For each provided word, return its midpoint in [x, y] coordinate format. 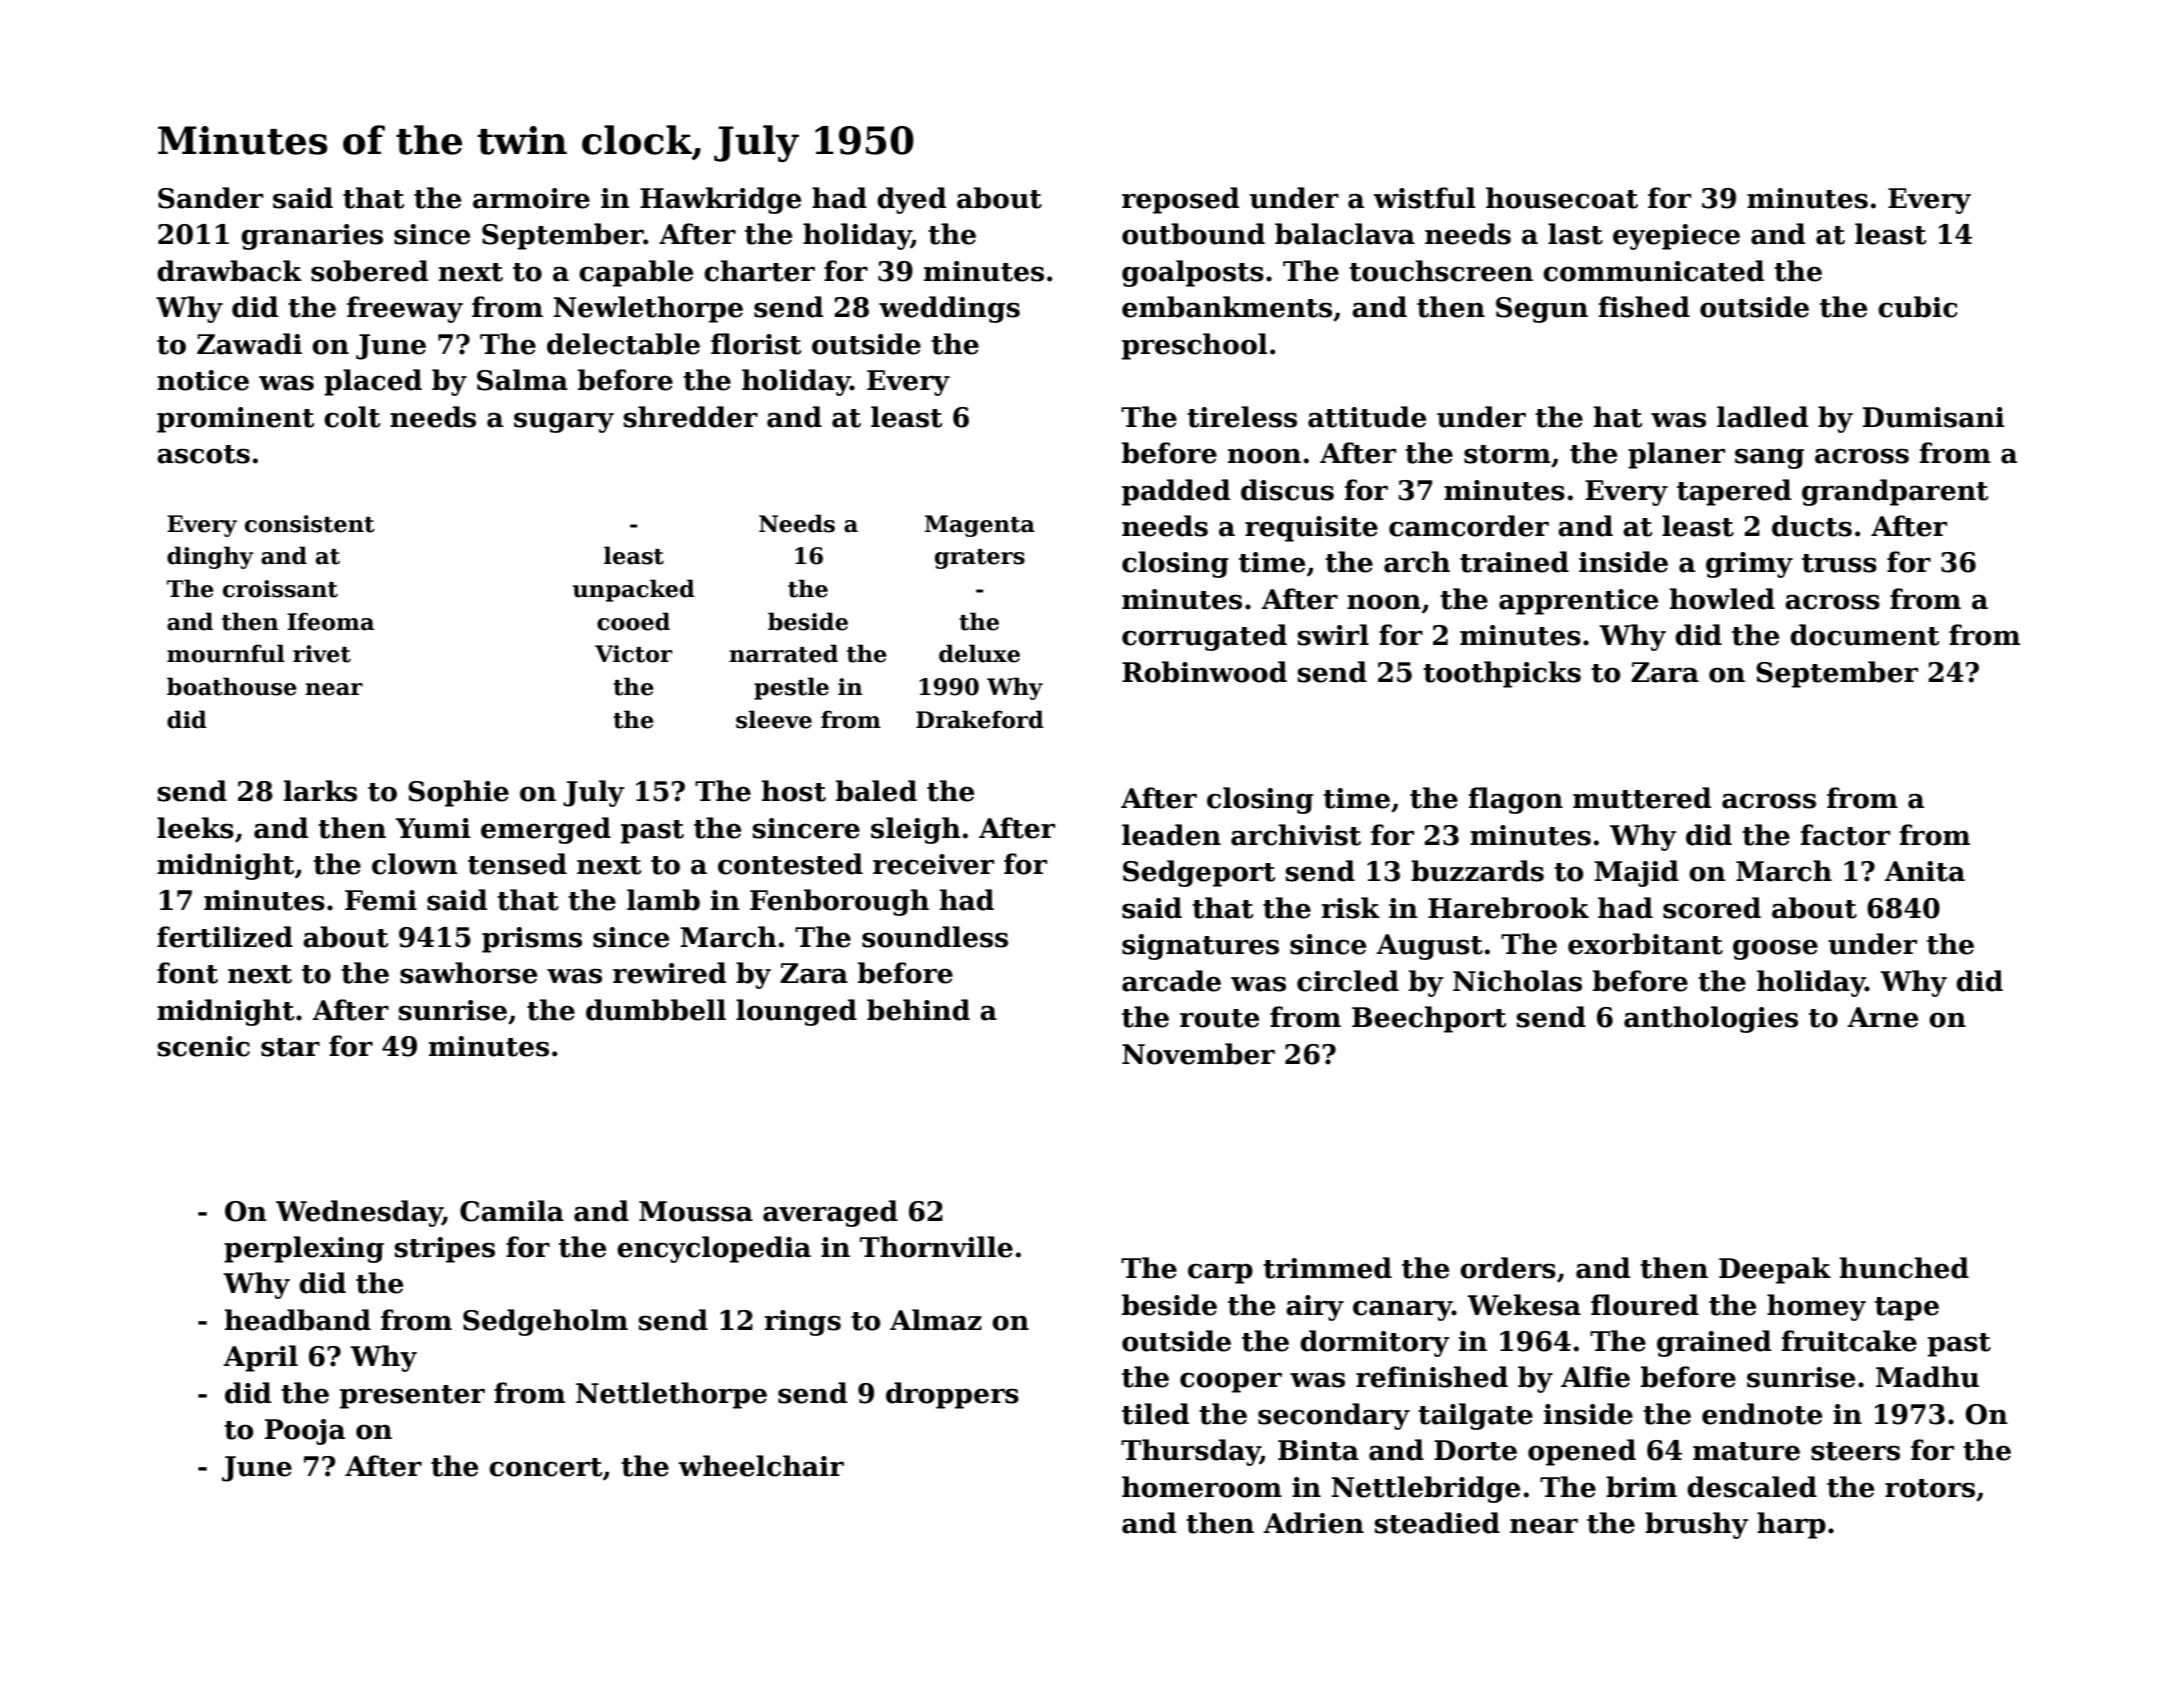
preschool [1195, 346]
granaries [312, 237]
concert [545, 1467]
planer [1676, 455]
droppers [952, 1395]
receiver [933, 864]
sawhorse [468, 973]
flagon [1516, 800]
